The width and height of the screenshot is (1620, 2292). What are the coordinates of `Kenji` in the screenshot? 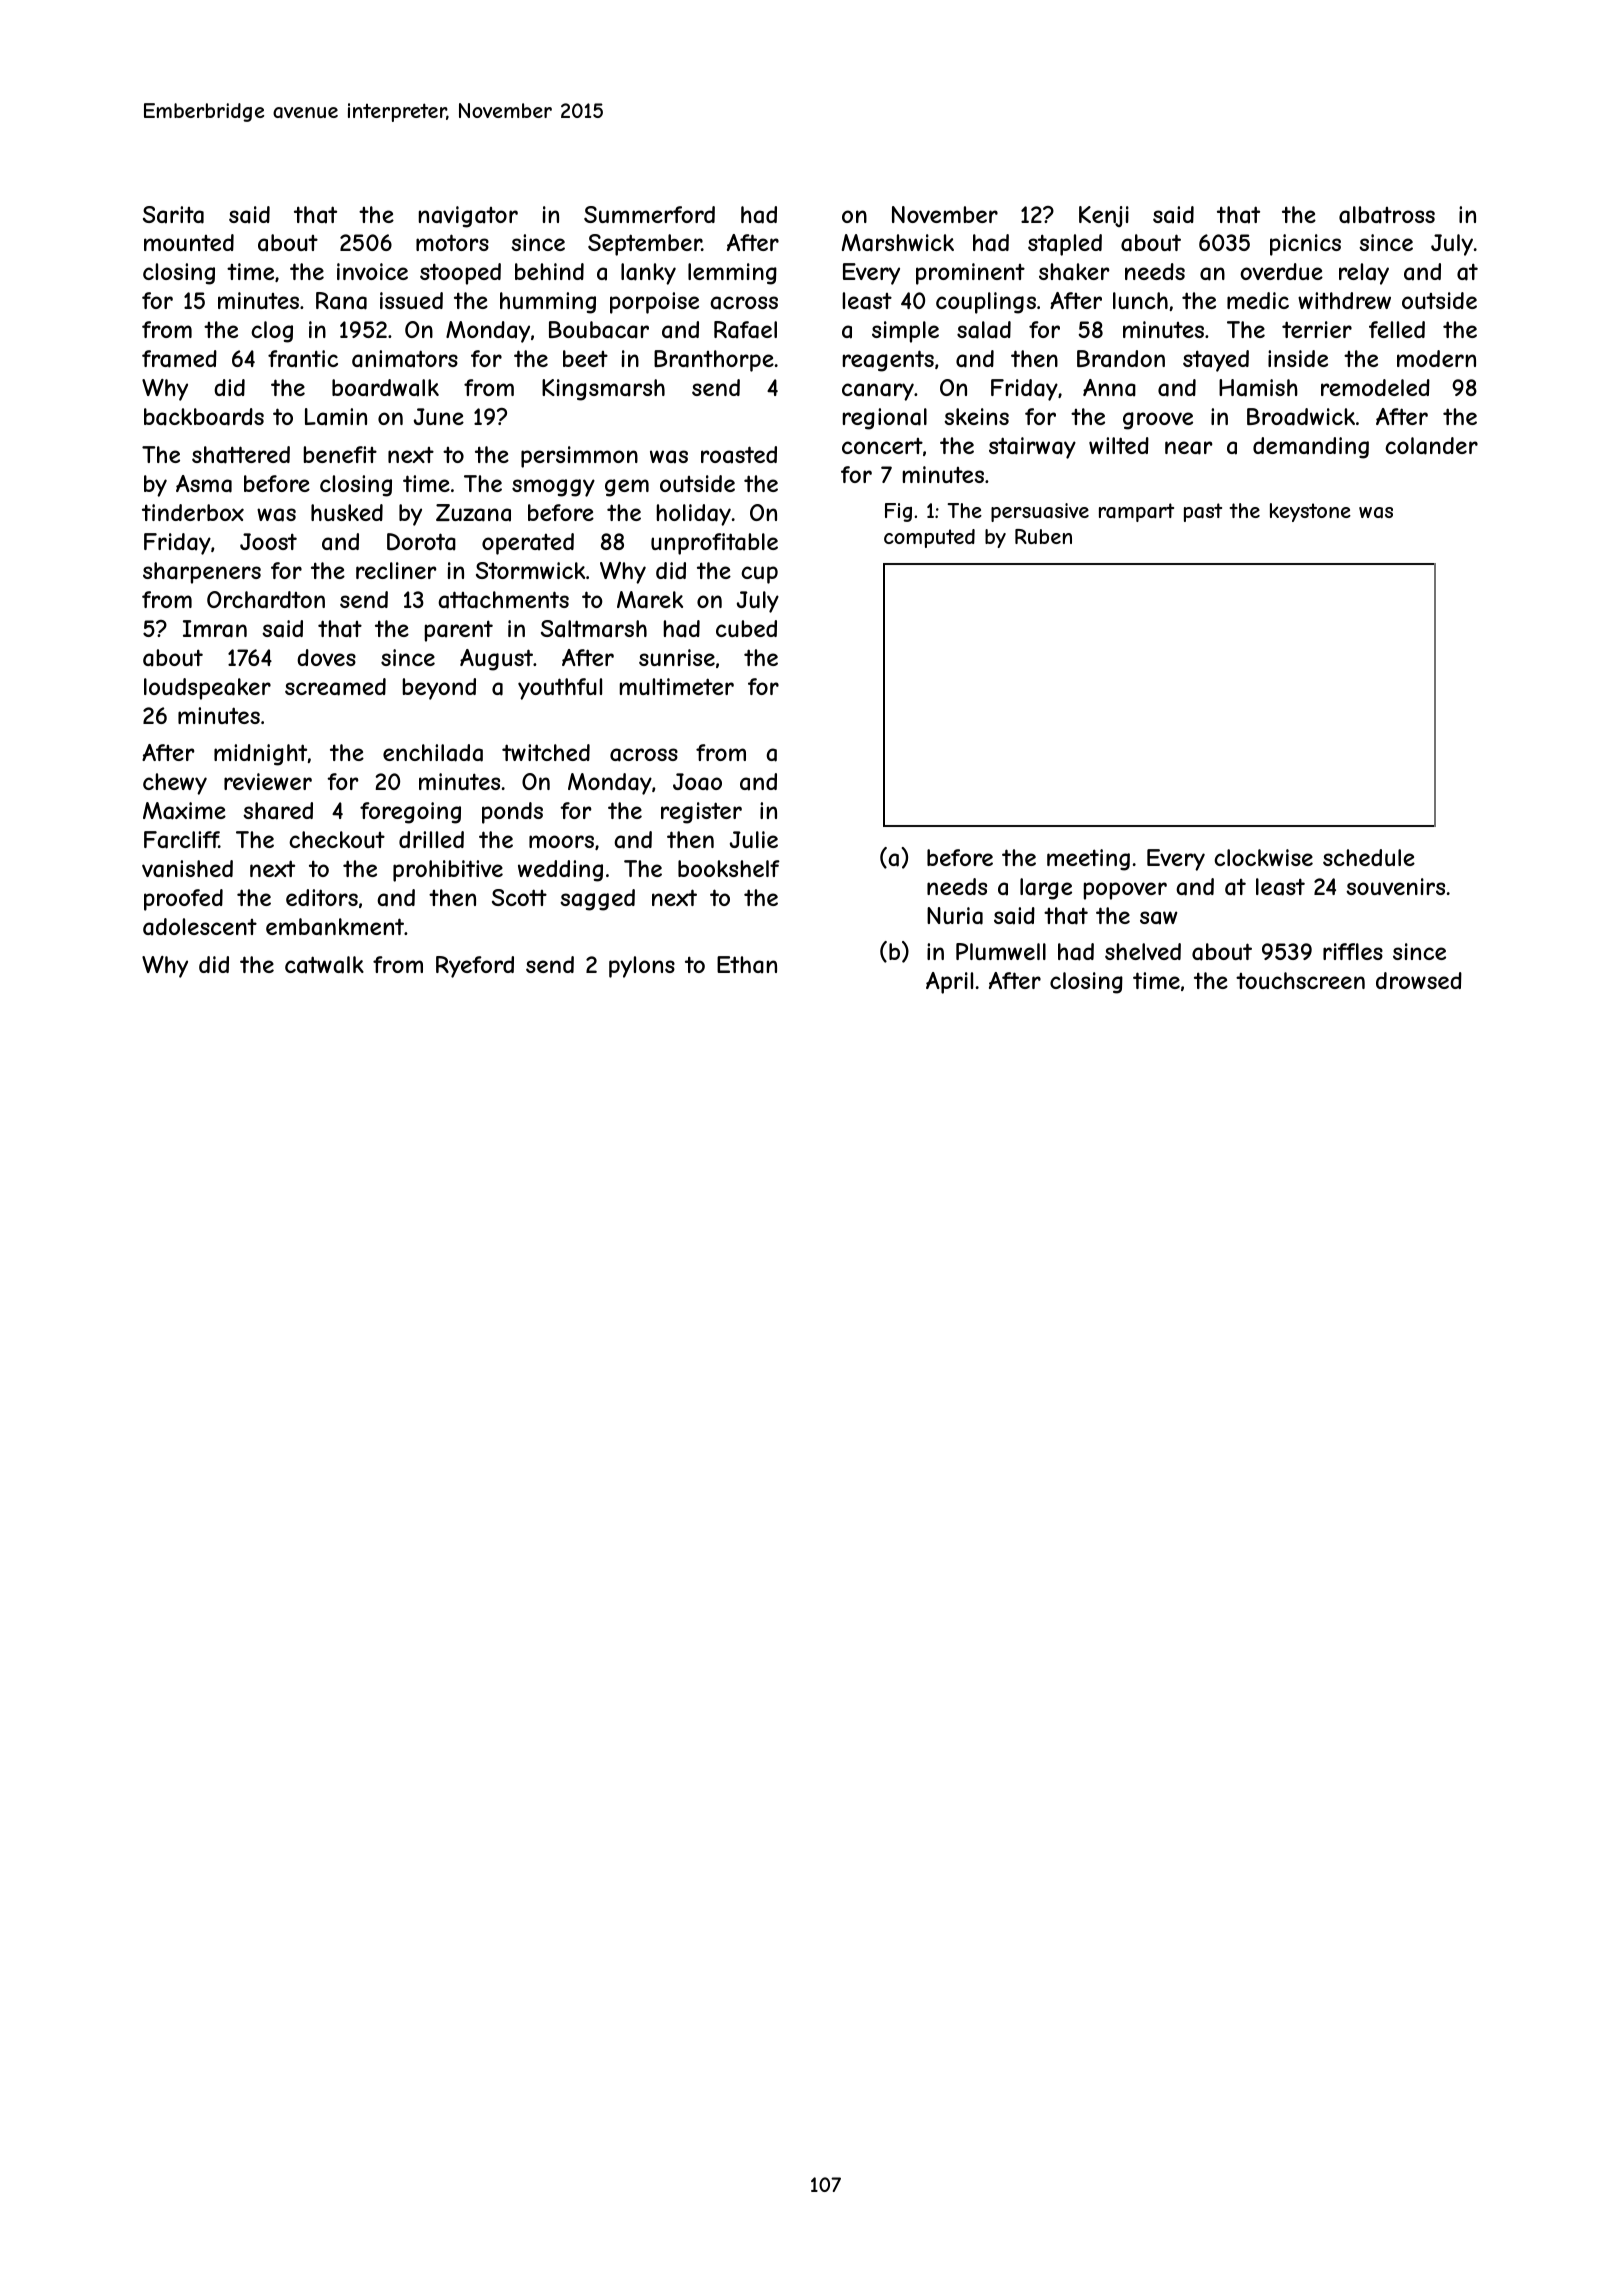 It's located at (1104, 216).
